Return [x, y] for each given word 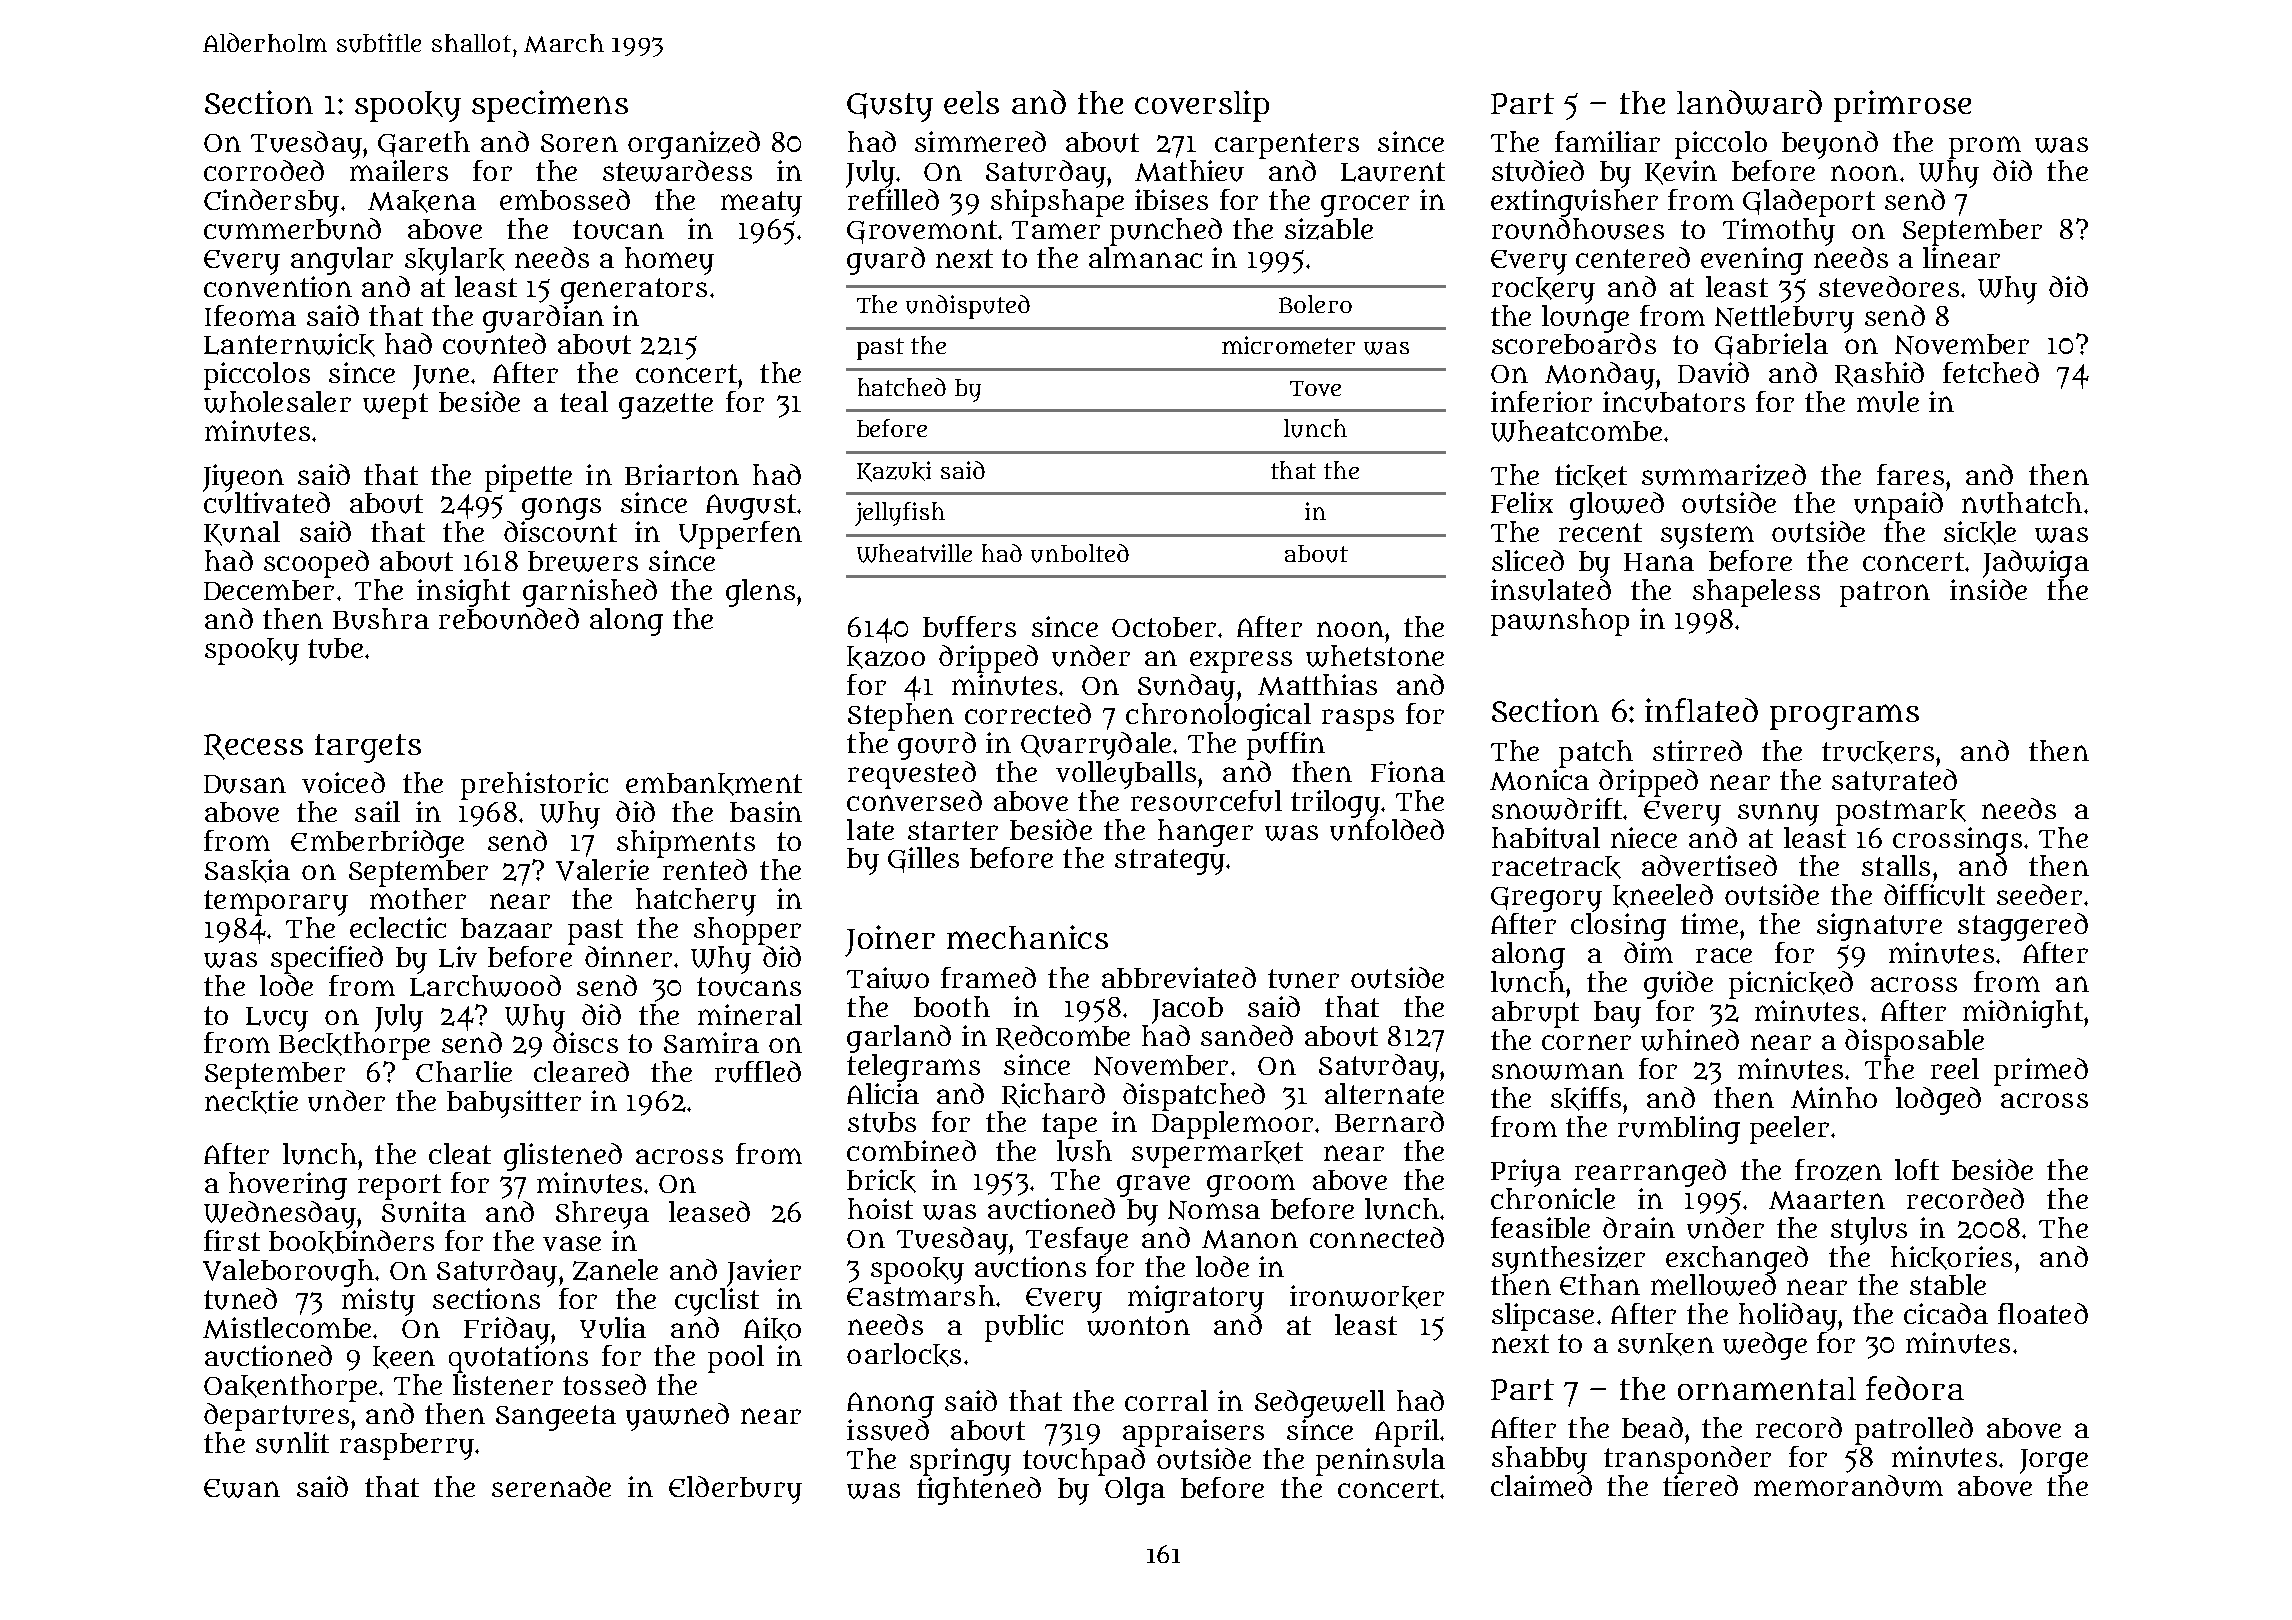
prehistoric [534, 786]
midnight [2023, 1014]
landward [1749, 102]
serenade [551, 1486]
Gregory [1546, 899]
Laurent [1393, 172]
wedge [1765, 1346]
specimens [550, 106]
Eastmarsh [921, 1295]
